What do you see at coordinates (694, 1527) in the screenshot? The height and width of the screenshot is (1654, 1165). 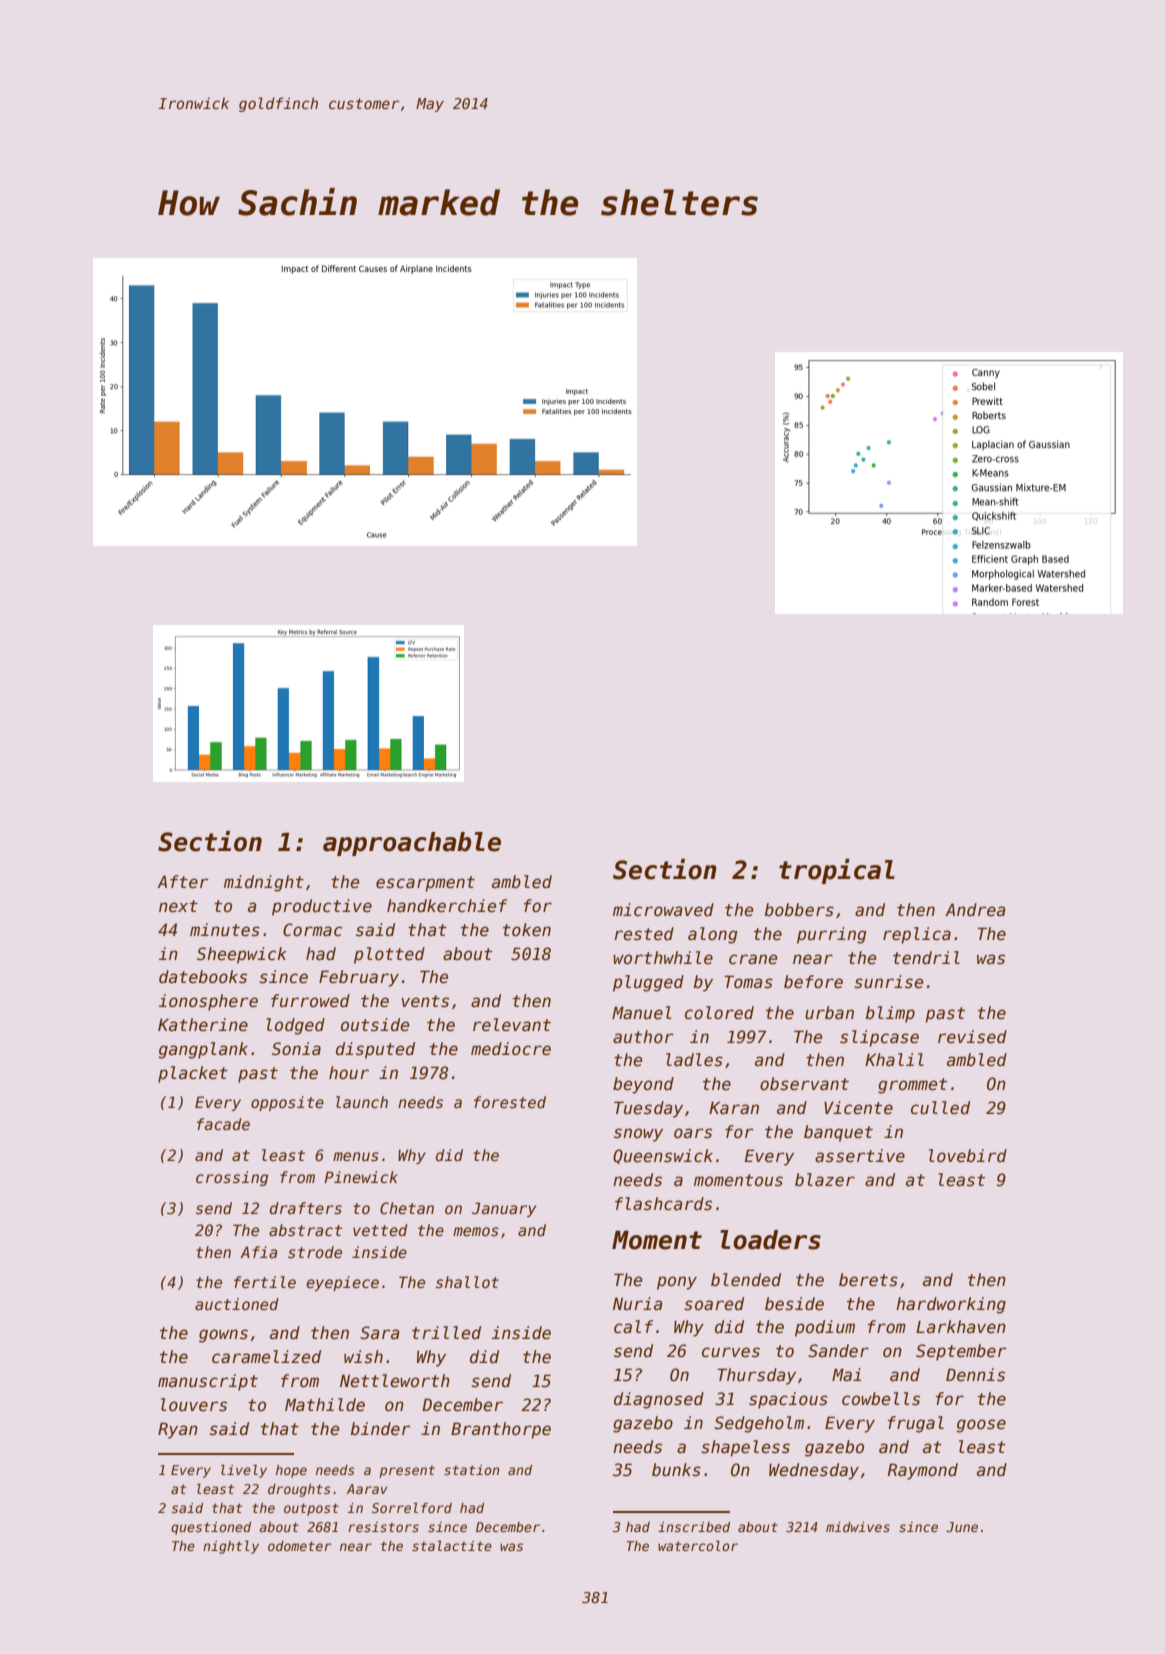 I see `inscribed` at bounding box center [694, 1527].
